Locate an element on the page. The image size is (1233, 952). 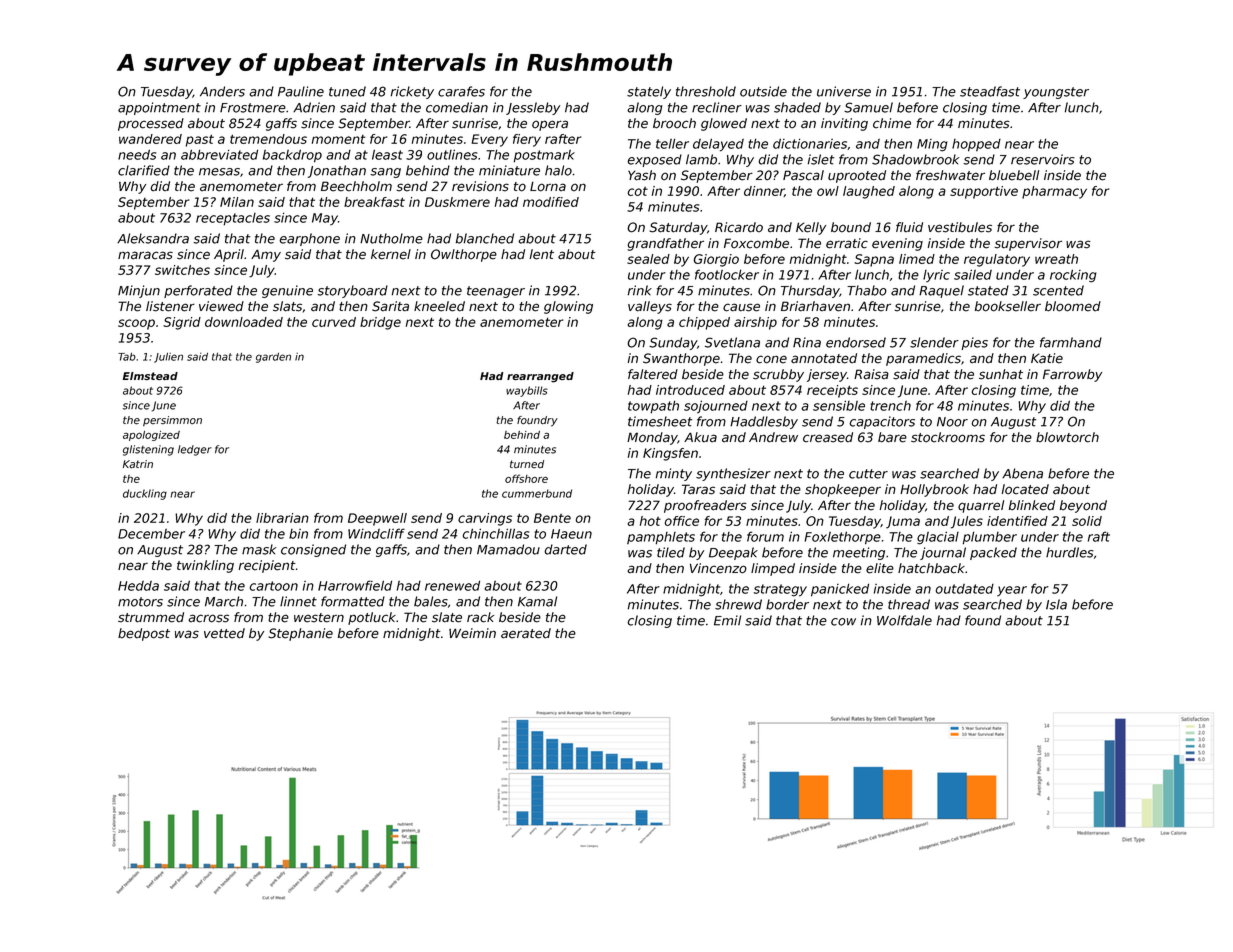
dinner is located at coordinates (764, 191).
